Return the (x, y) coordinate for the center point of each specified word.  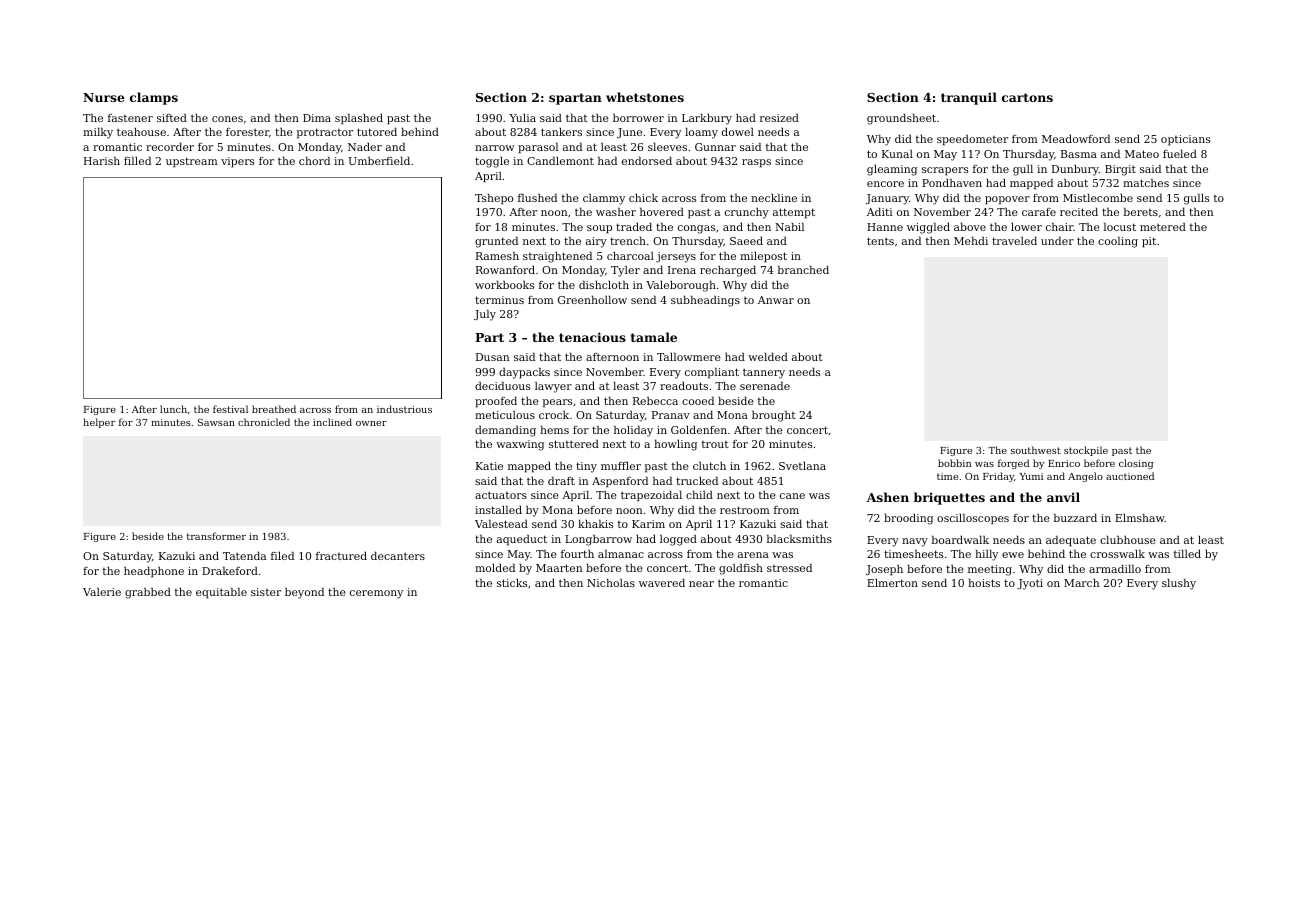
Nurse (103, 97)
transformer (216, 536)
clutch (709, 465)
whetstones (645, 97)
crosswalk (1117, 553)
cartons (1027, 97)
